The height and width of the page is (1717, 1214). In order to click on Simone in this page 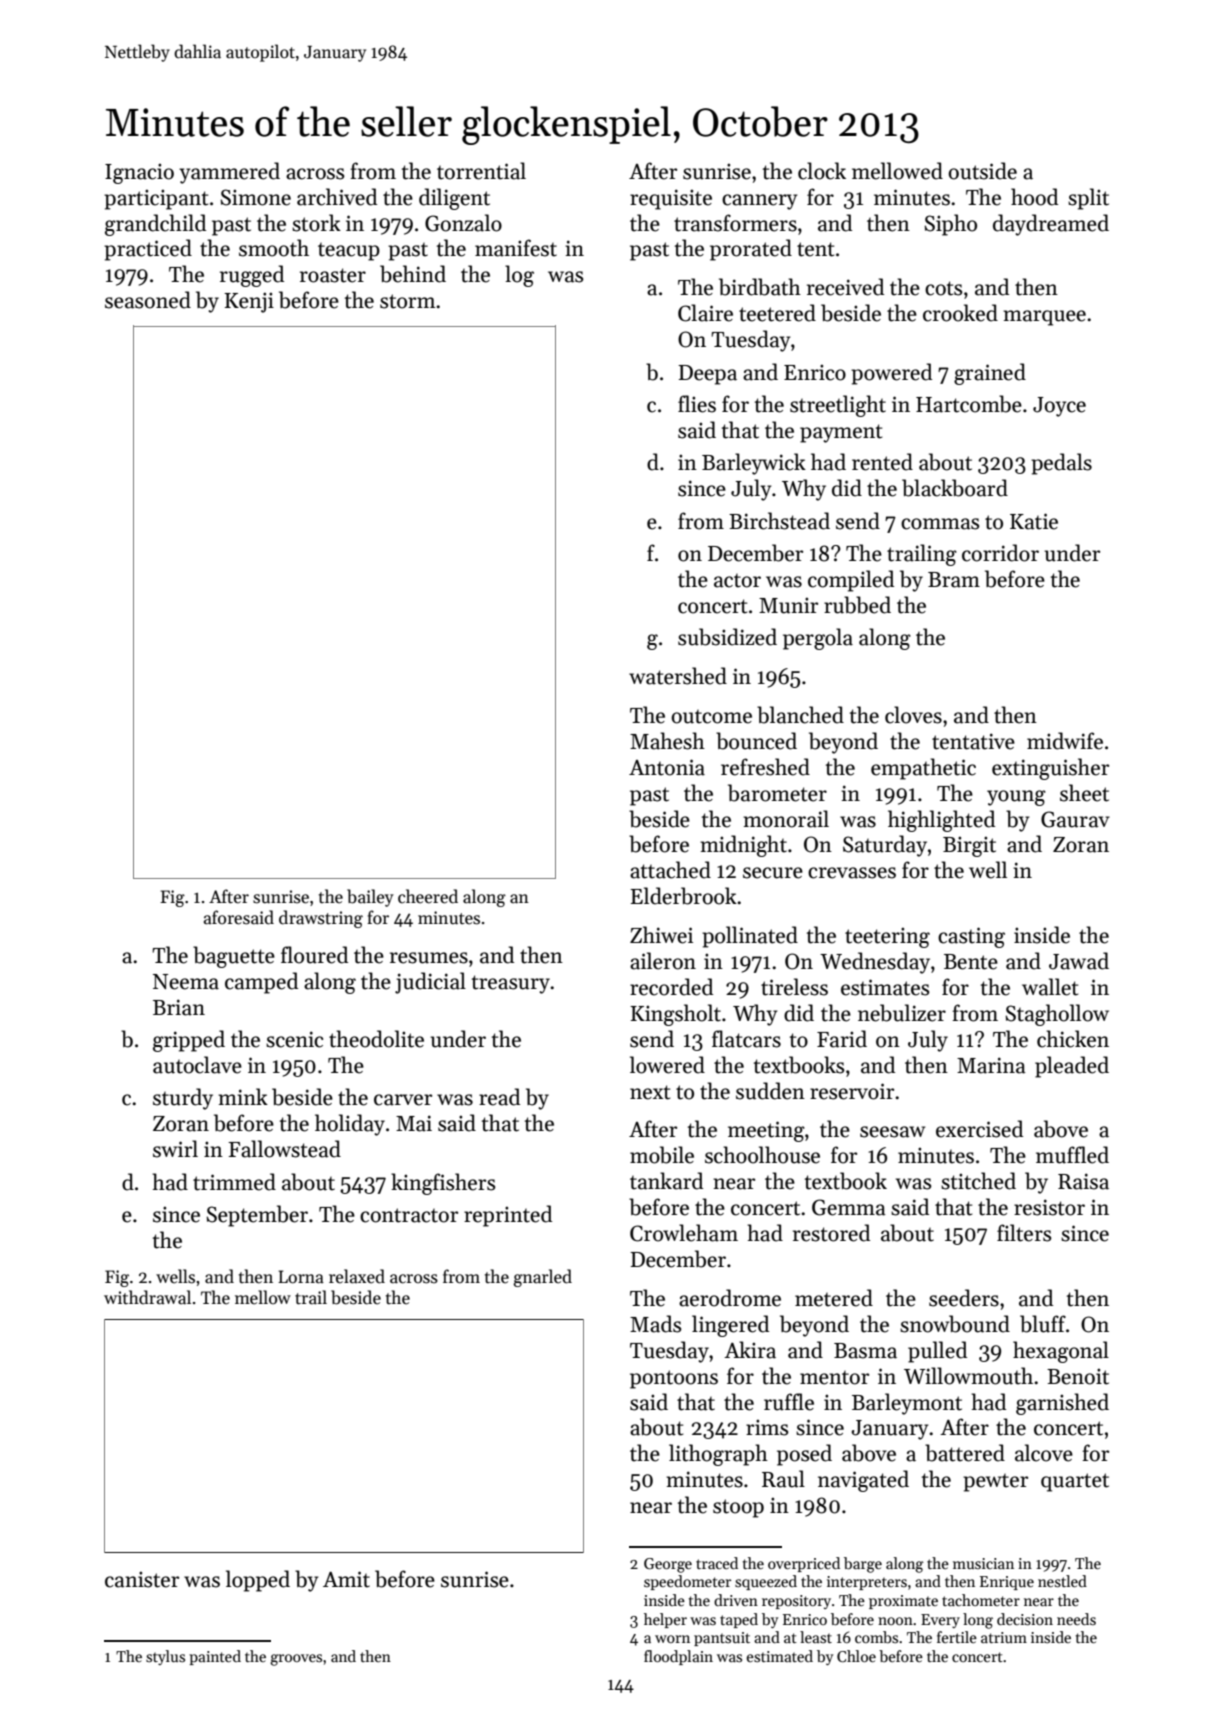, I will do `click(256, 197)`.
